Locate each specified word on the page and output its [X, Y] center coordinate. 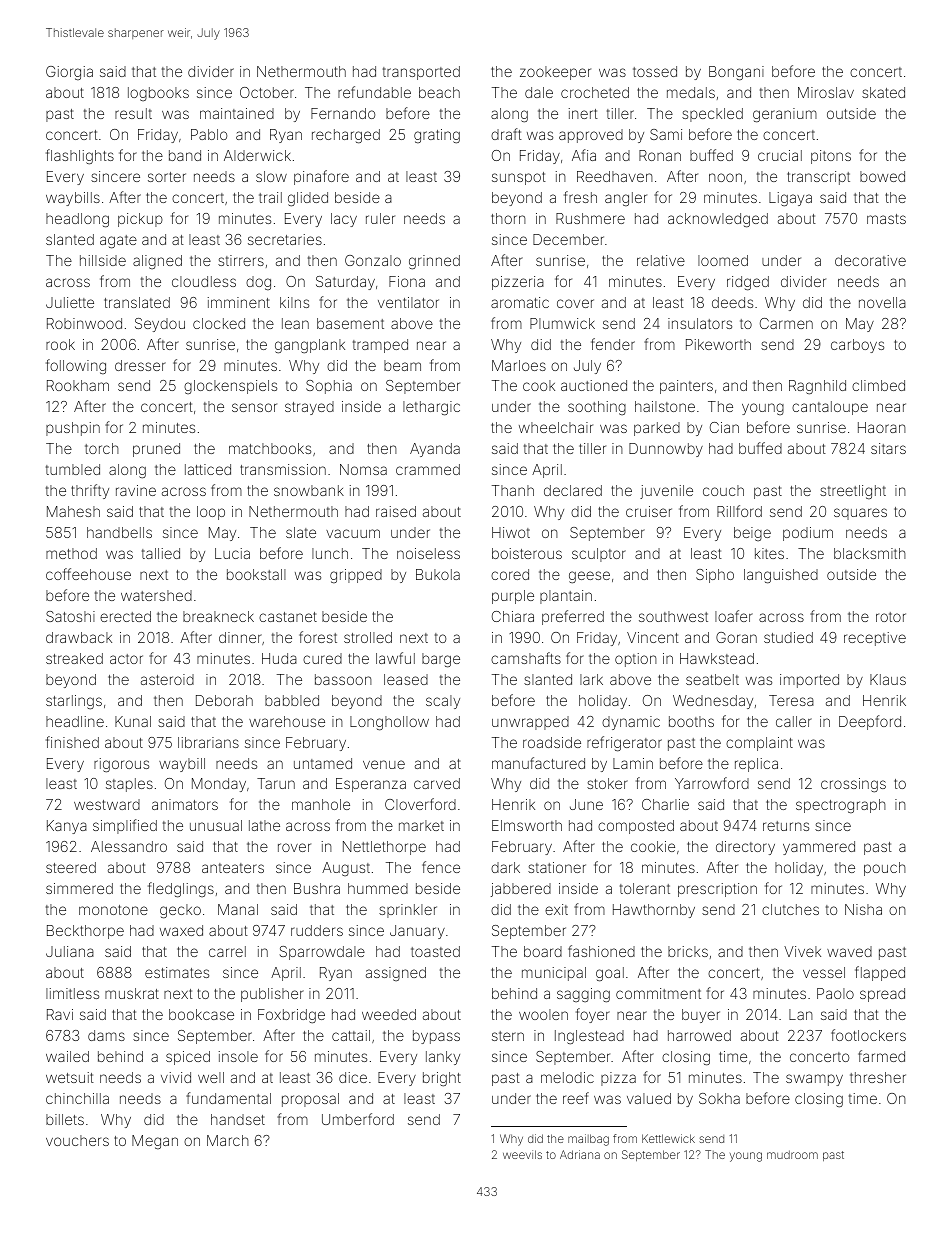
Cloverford [420, 804]
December [568, 239]
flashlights [80, 157]
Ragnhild [817, 387]
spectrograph [841, 806]
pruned [156, 450]
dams [106, 1035]
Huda [279, 658]
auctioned [594, 385]
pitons [831, 157]
